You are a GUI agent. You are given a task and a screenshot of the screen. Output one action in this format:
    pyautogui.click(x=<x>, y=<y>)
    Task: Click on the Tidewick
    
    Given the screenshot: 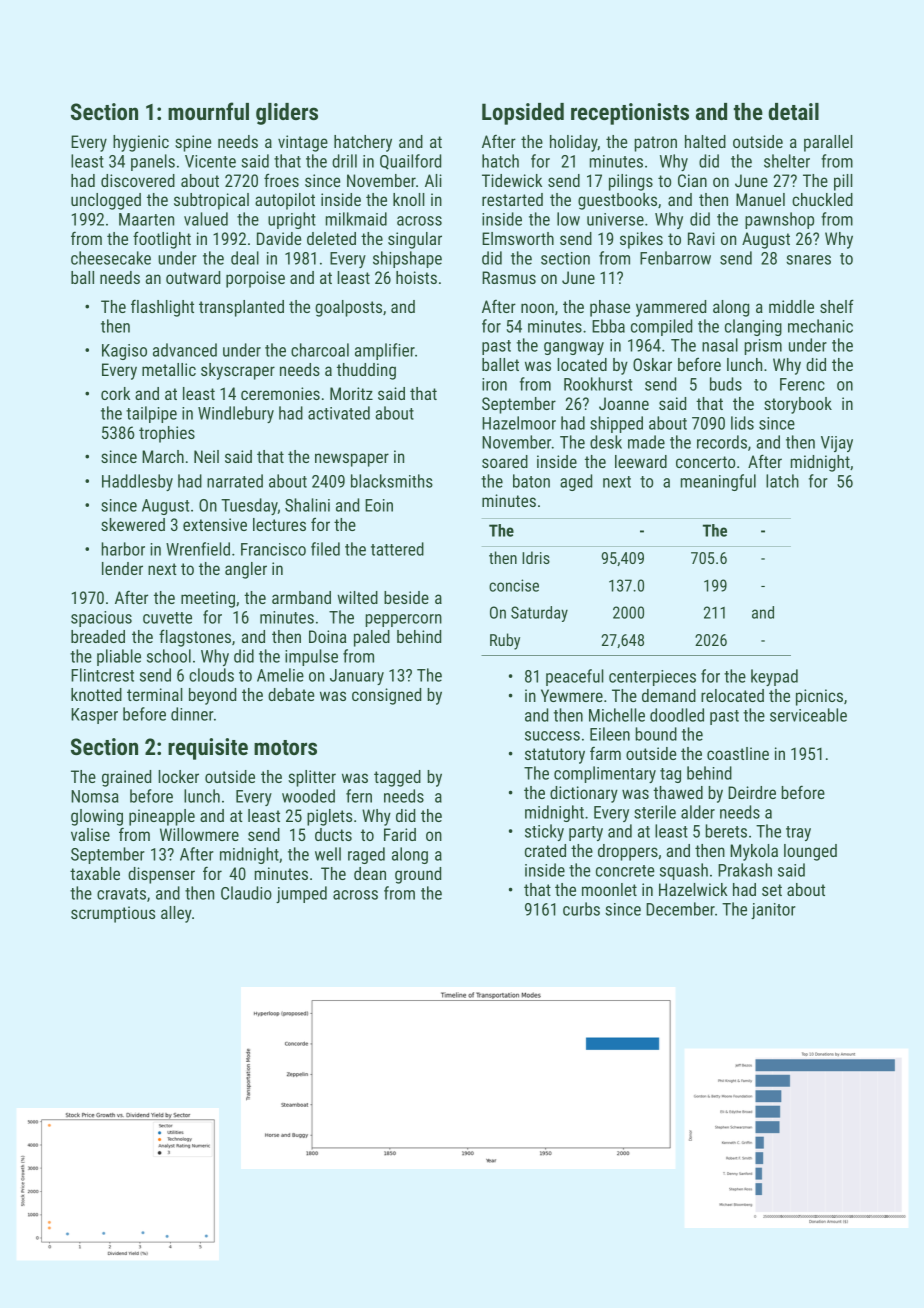 What is the action you would take?
    pyautogui.click(x=512, y=180)
